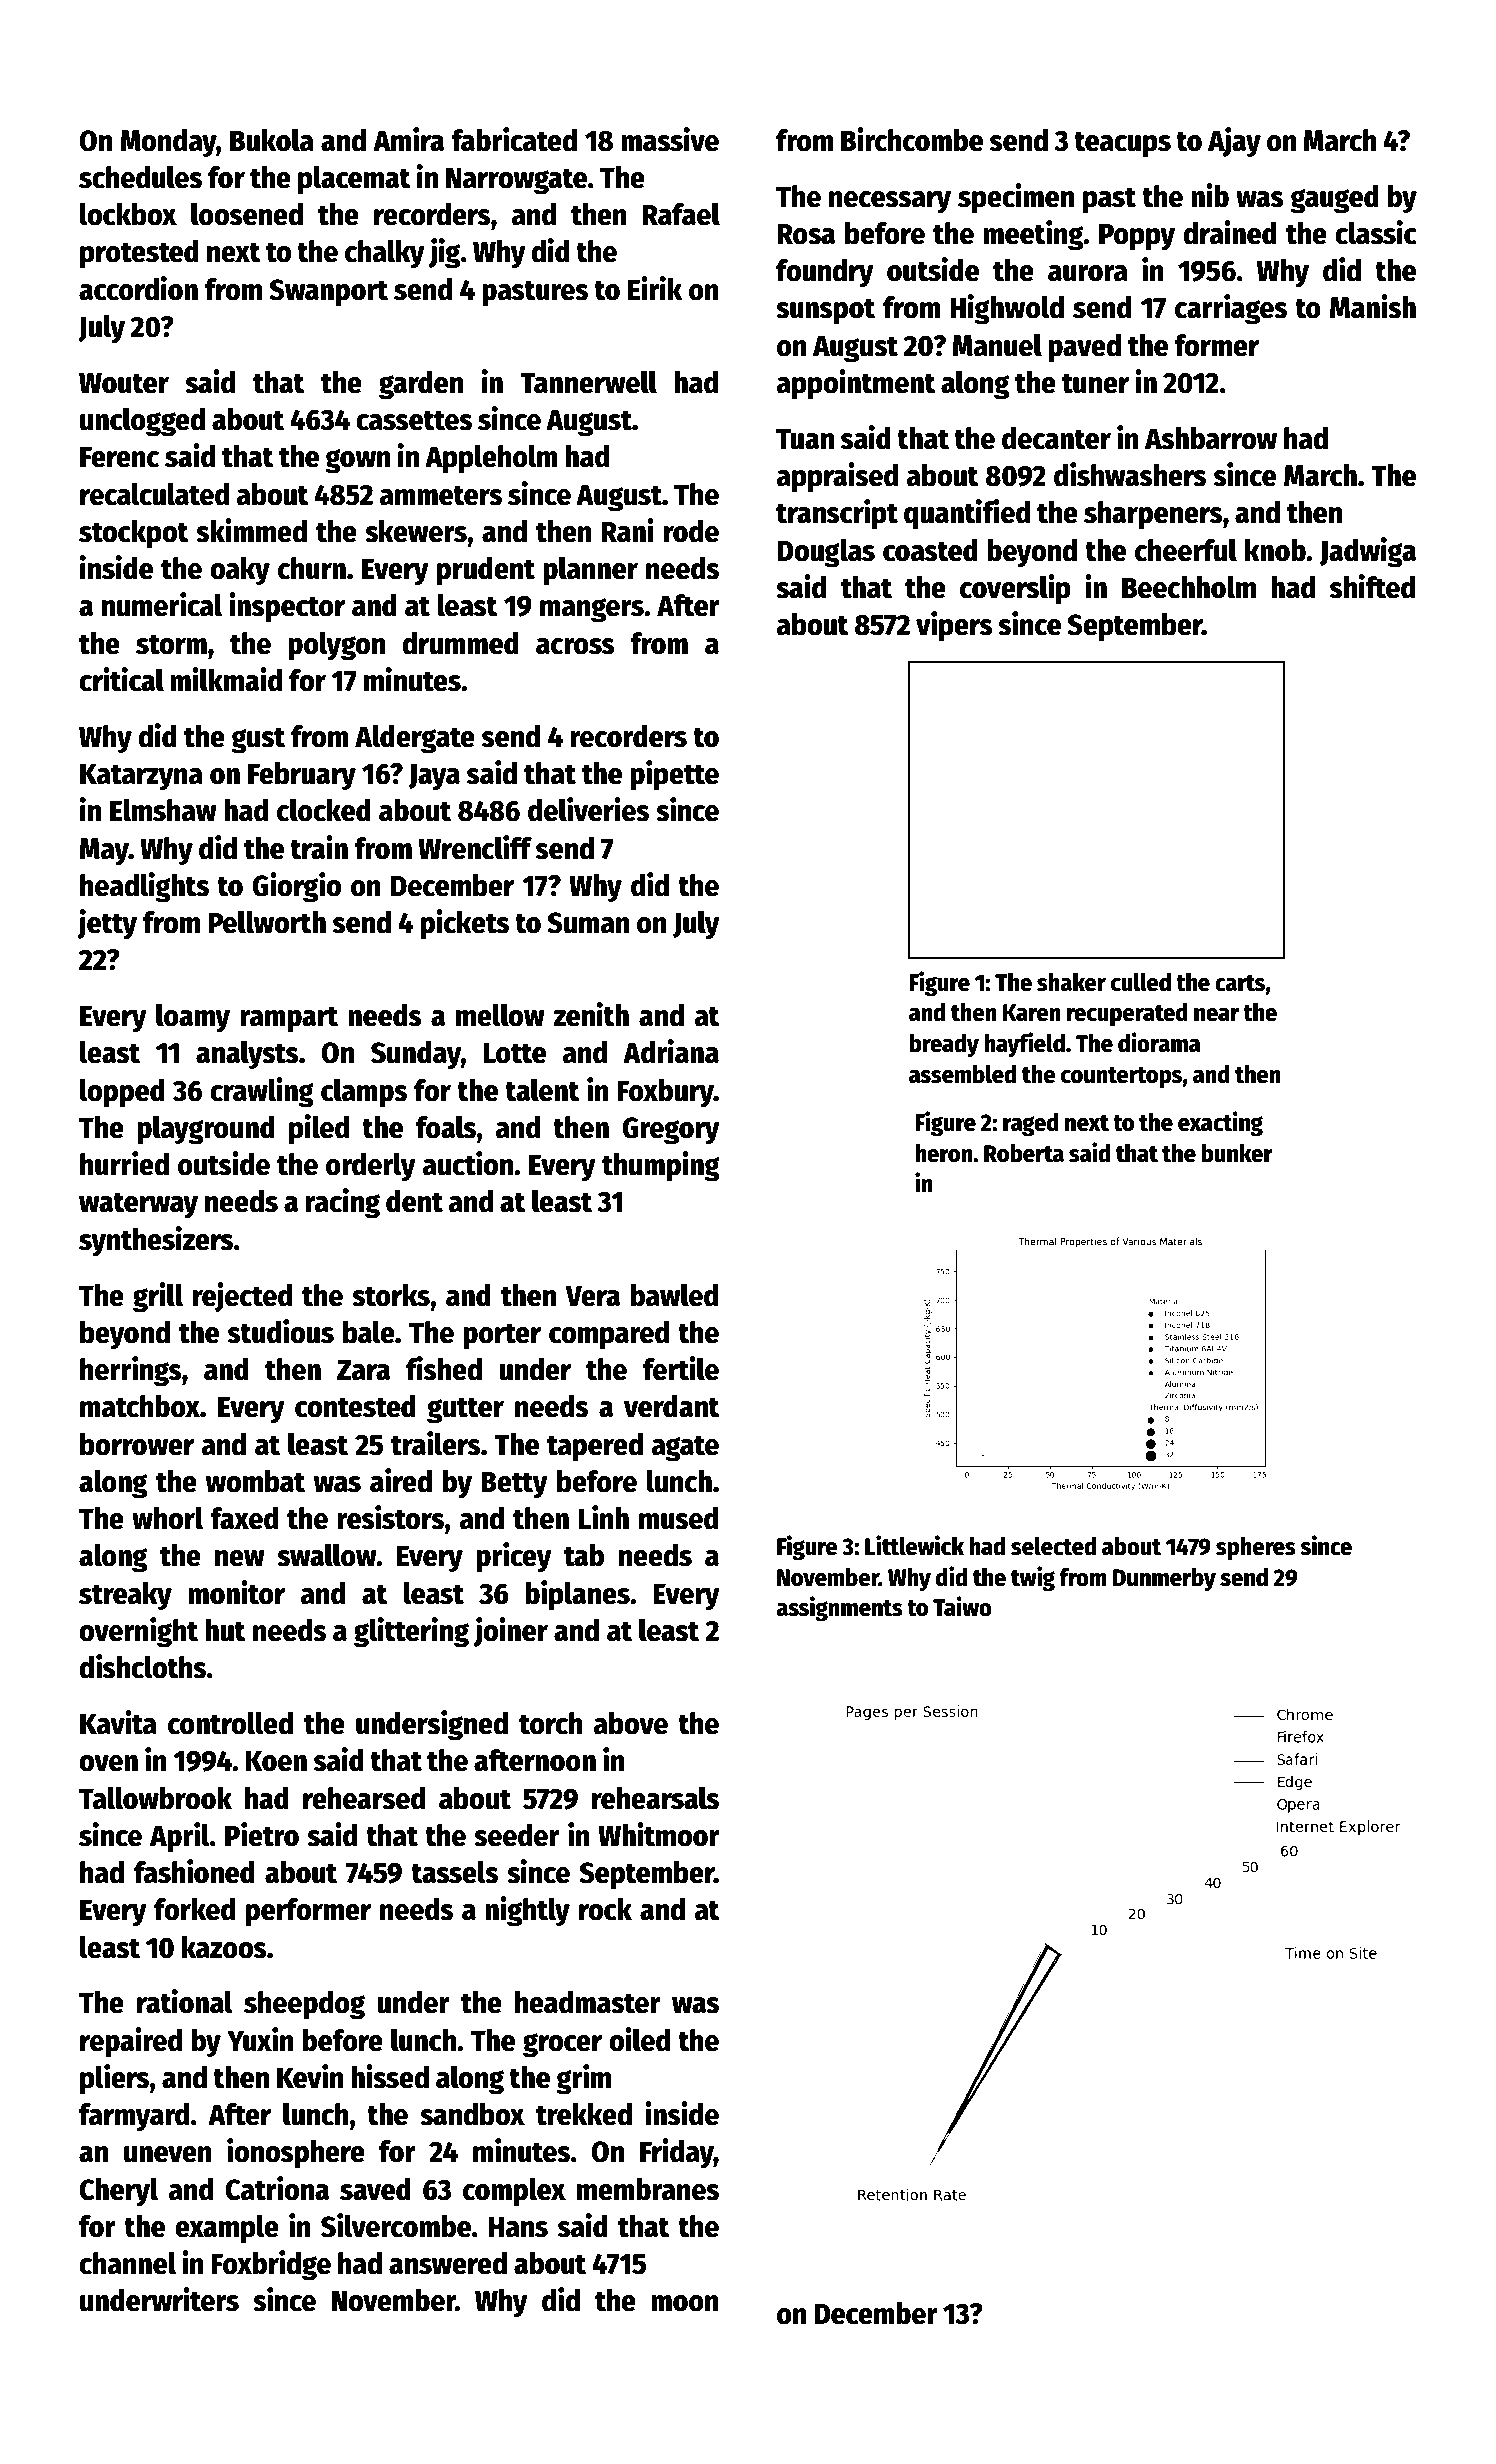  What do you see at coordinates (1071, 982) in the screenshot?
I see `shaker` at bounding box center [1071, 982].
